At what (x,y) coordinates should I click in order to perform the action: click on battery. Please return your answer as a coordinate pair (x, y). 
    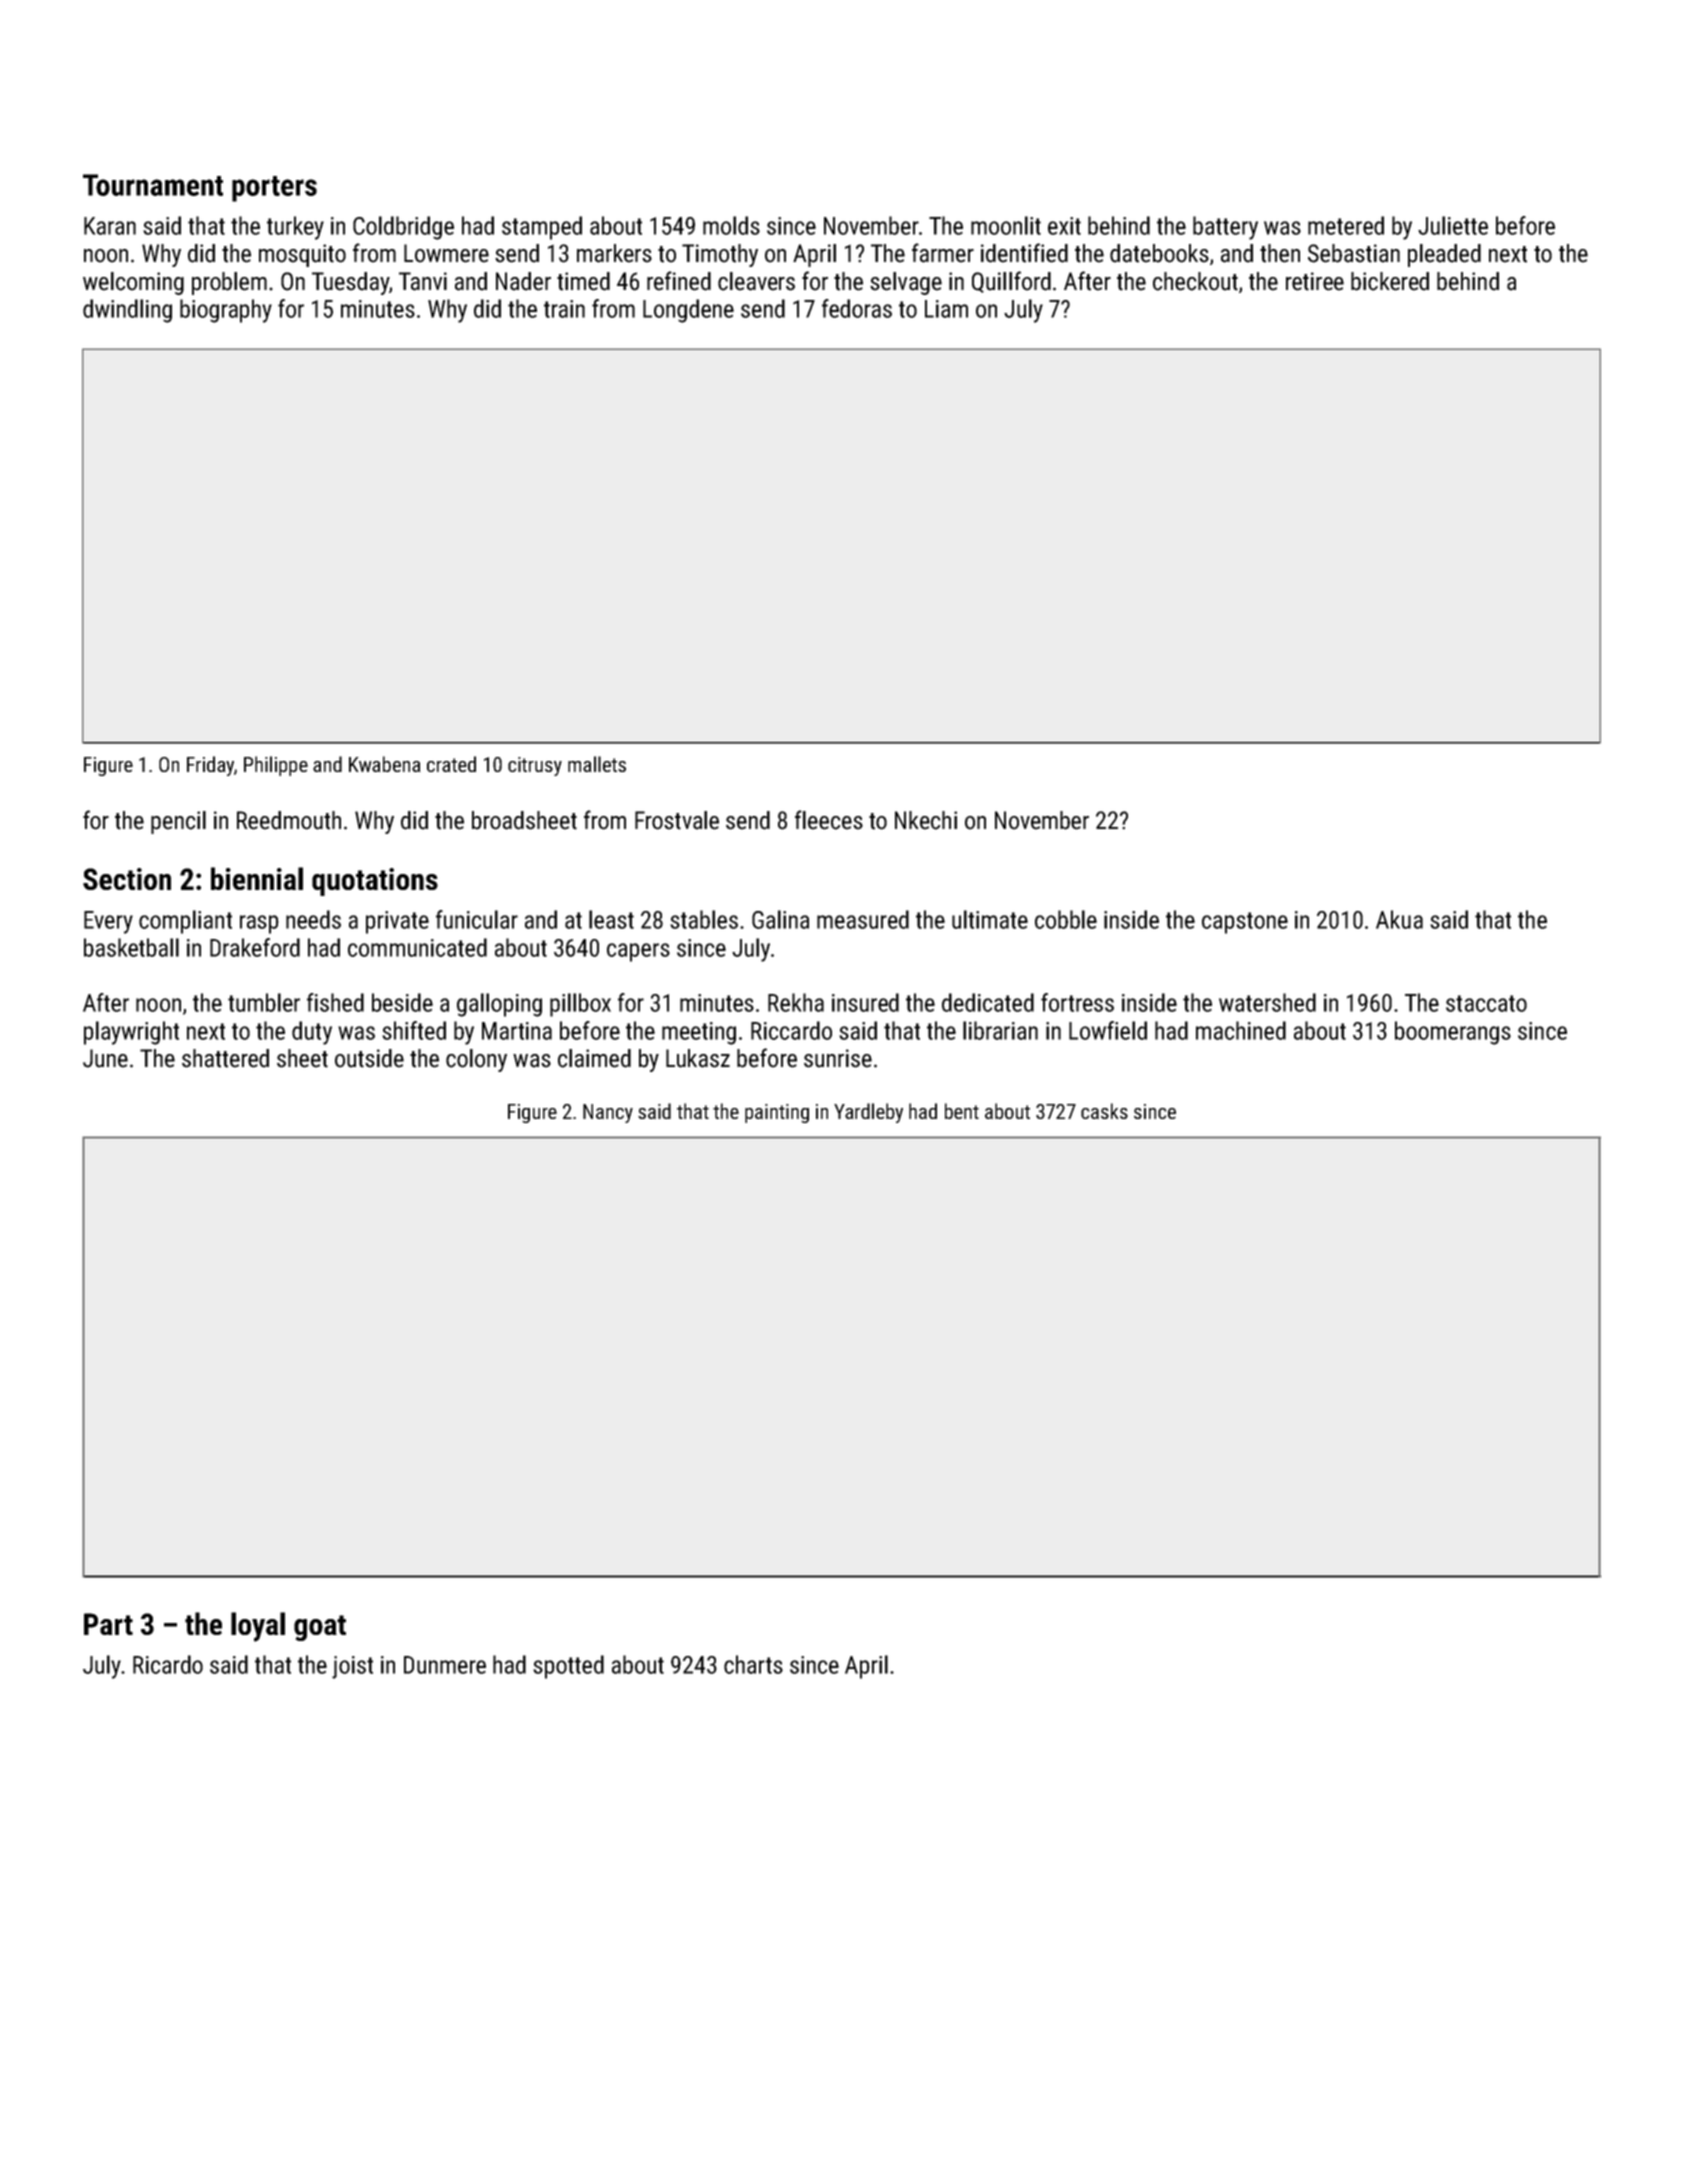
    Looking at the image, I should click on (1225, 228).
